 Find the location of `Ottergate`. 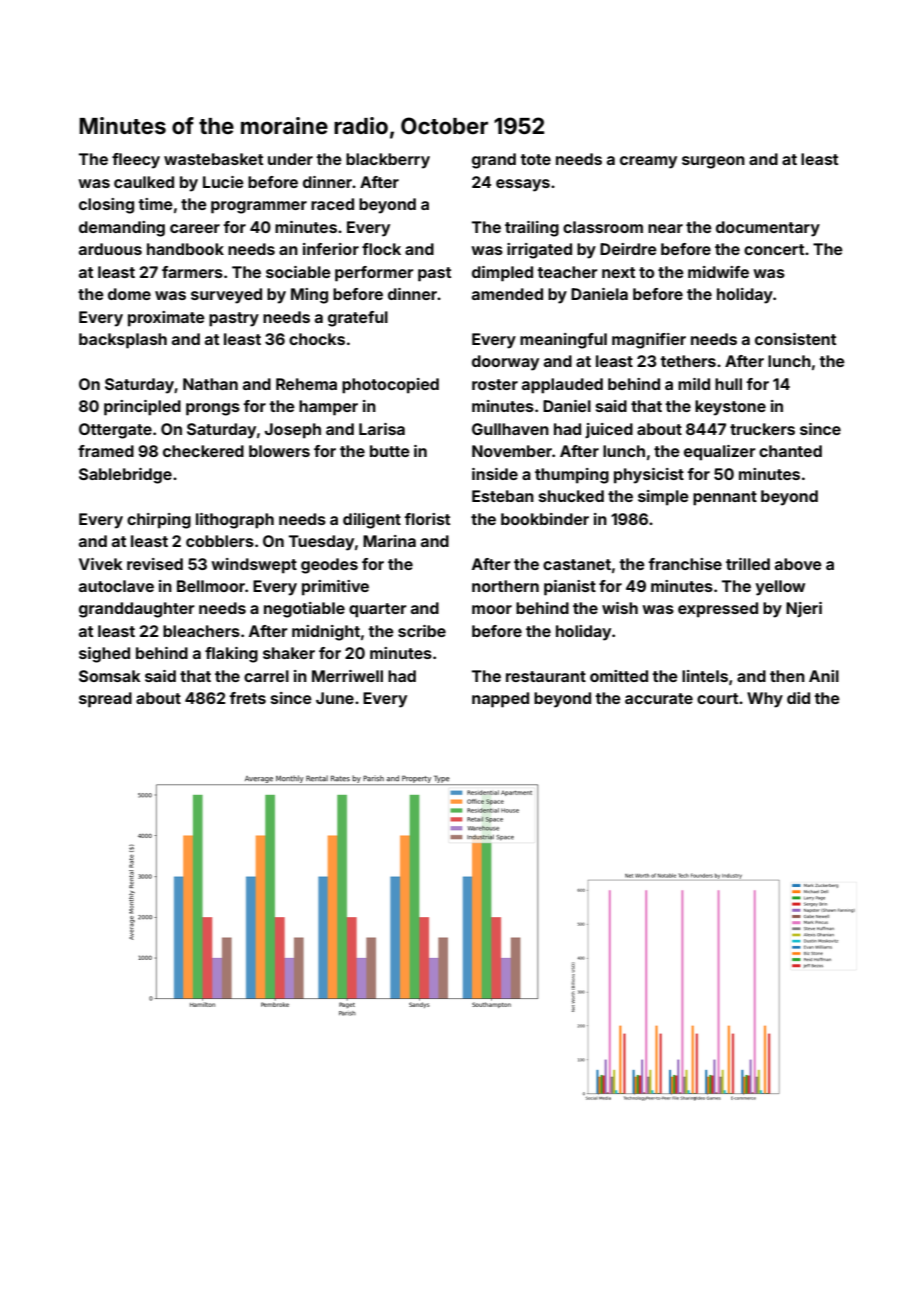

Ottergate is located at coordinates (115, 431).
